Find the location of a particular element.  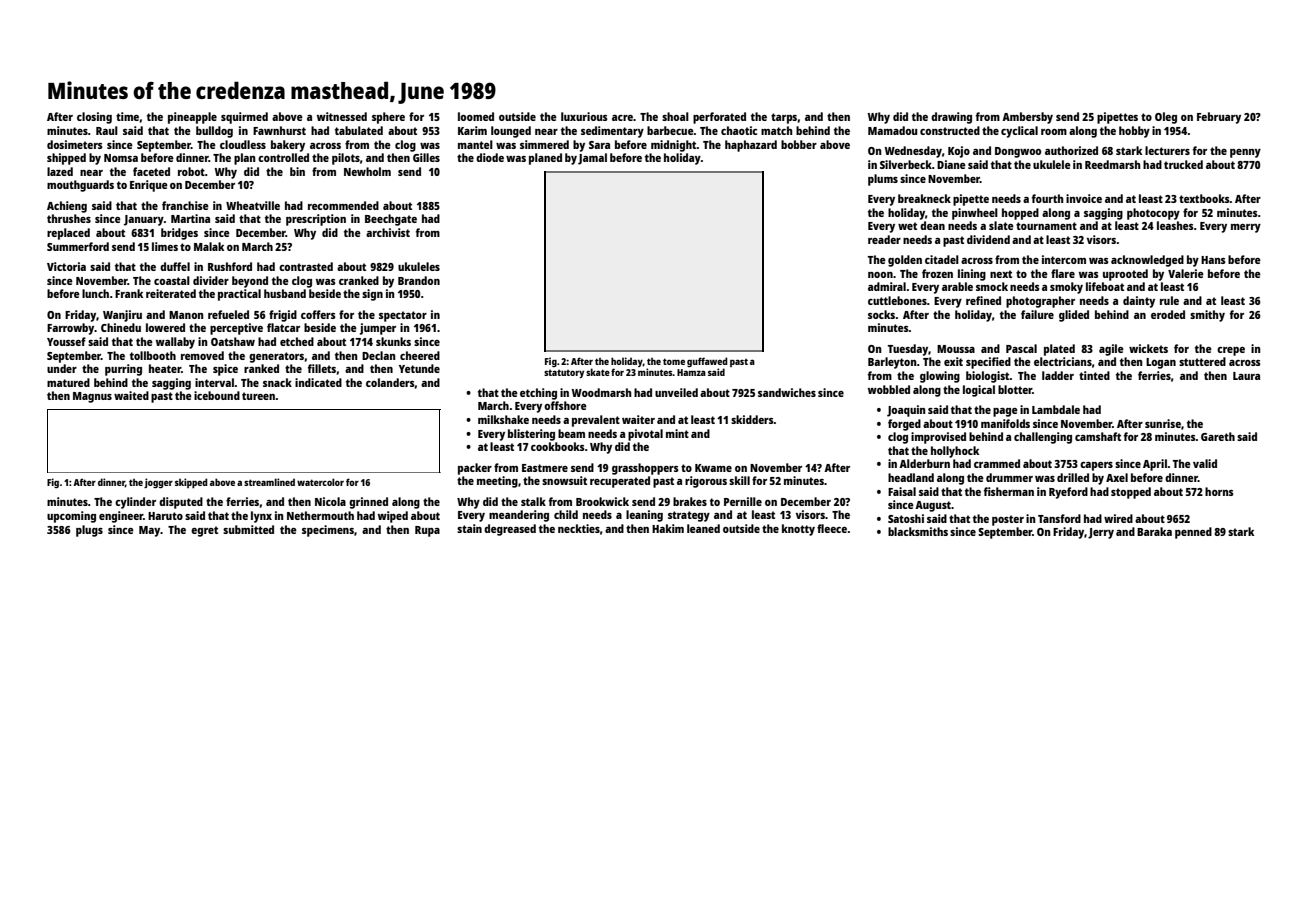

dosimeters is located at coordinates (75, 144).
